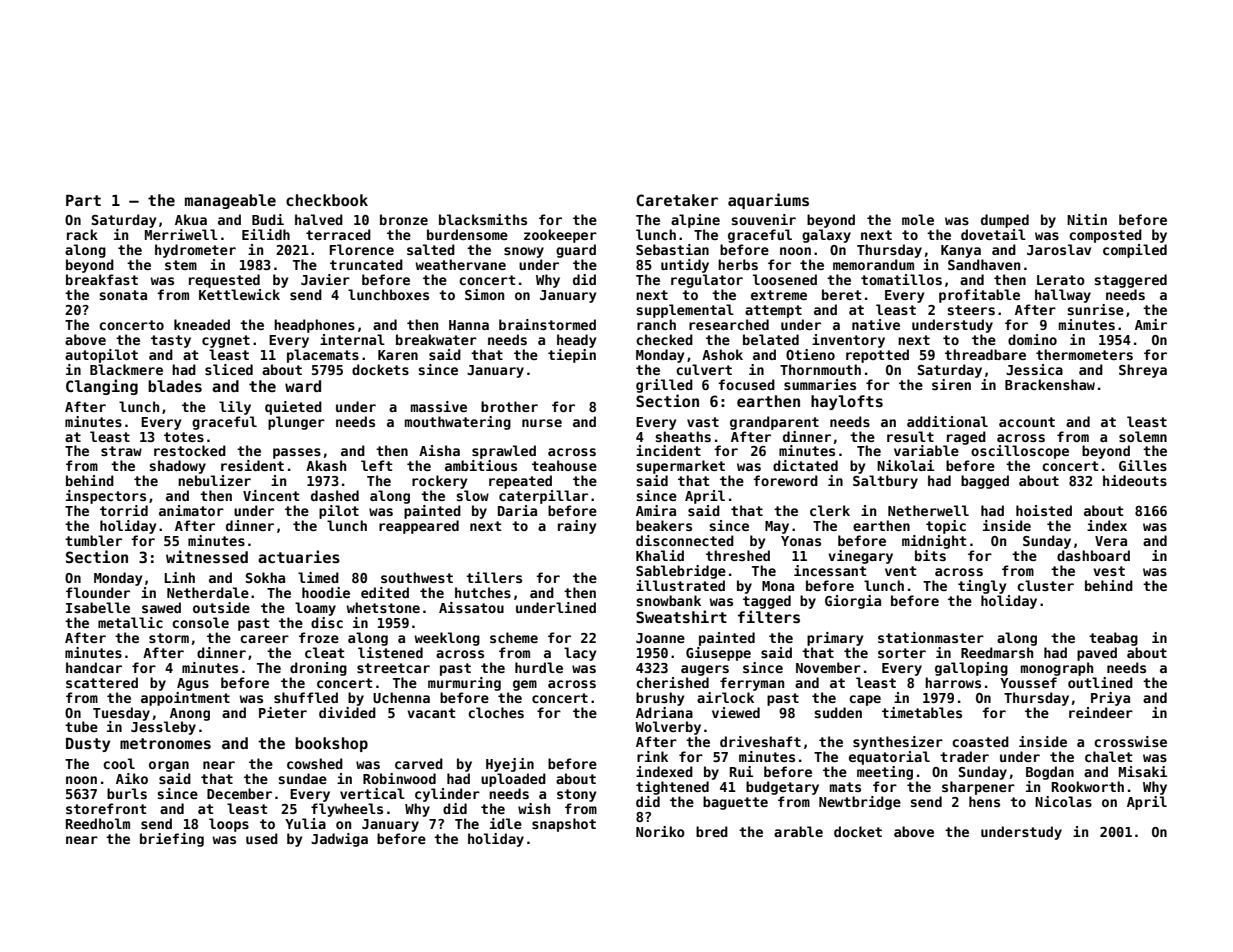 This screenshot has height=952, width=1233. I want to click on Part, so click(83, 200).
